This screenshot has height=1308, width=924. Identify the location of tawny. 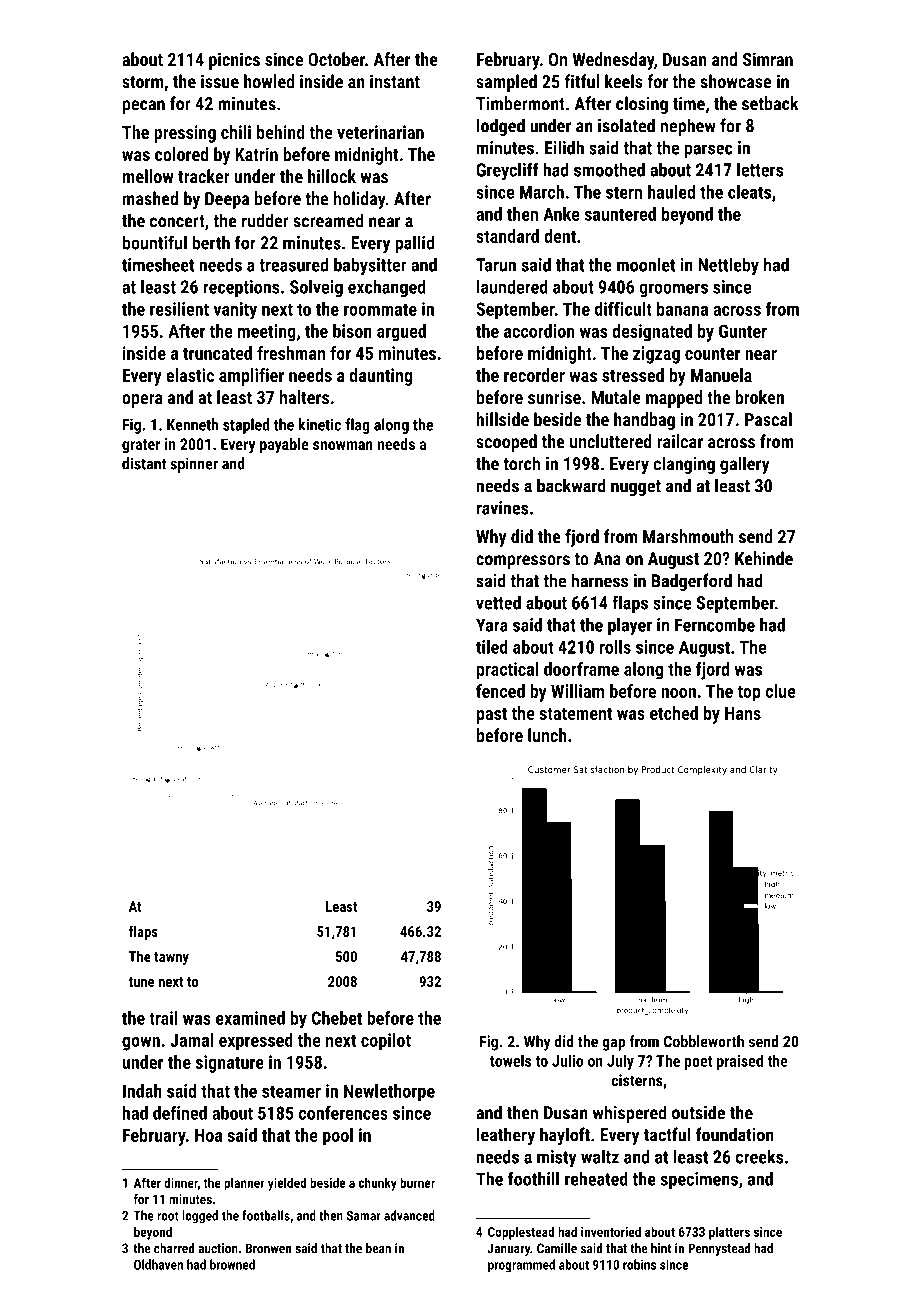
(171, 958).
